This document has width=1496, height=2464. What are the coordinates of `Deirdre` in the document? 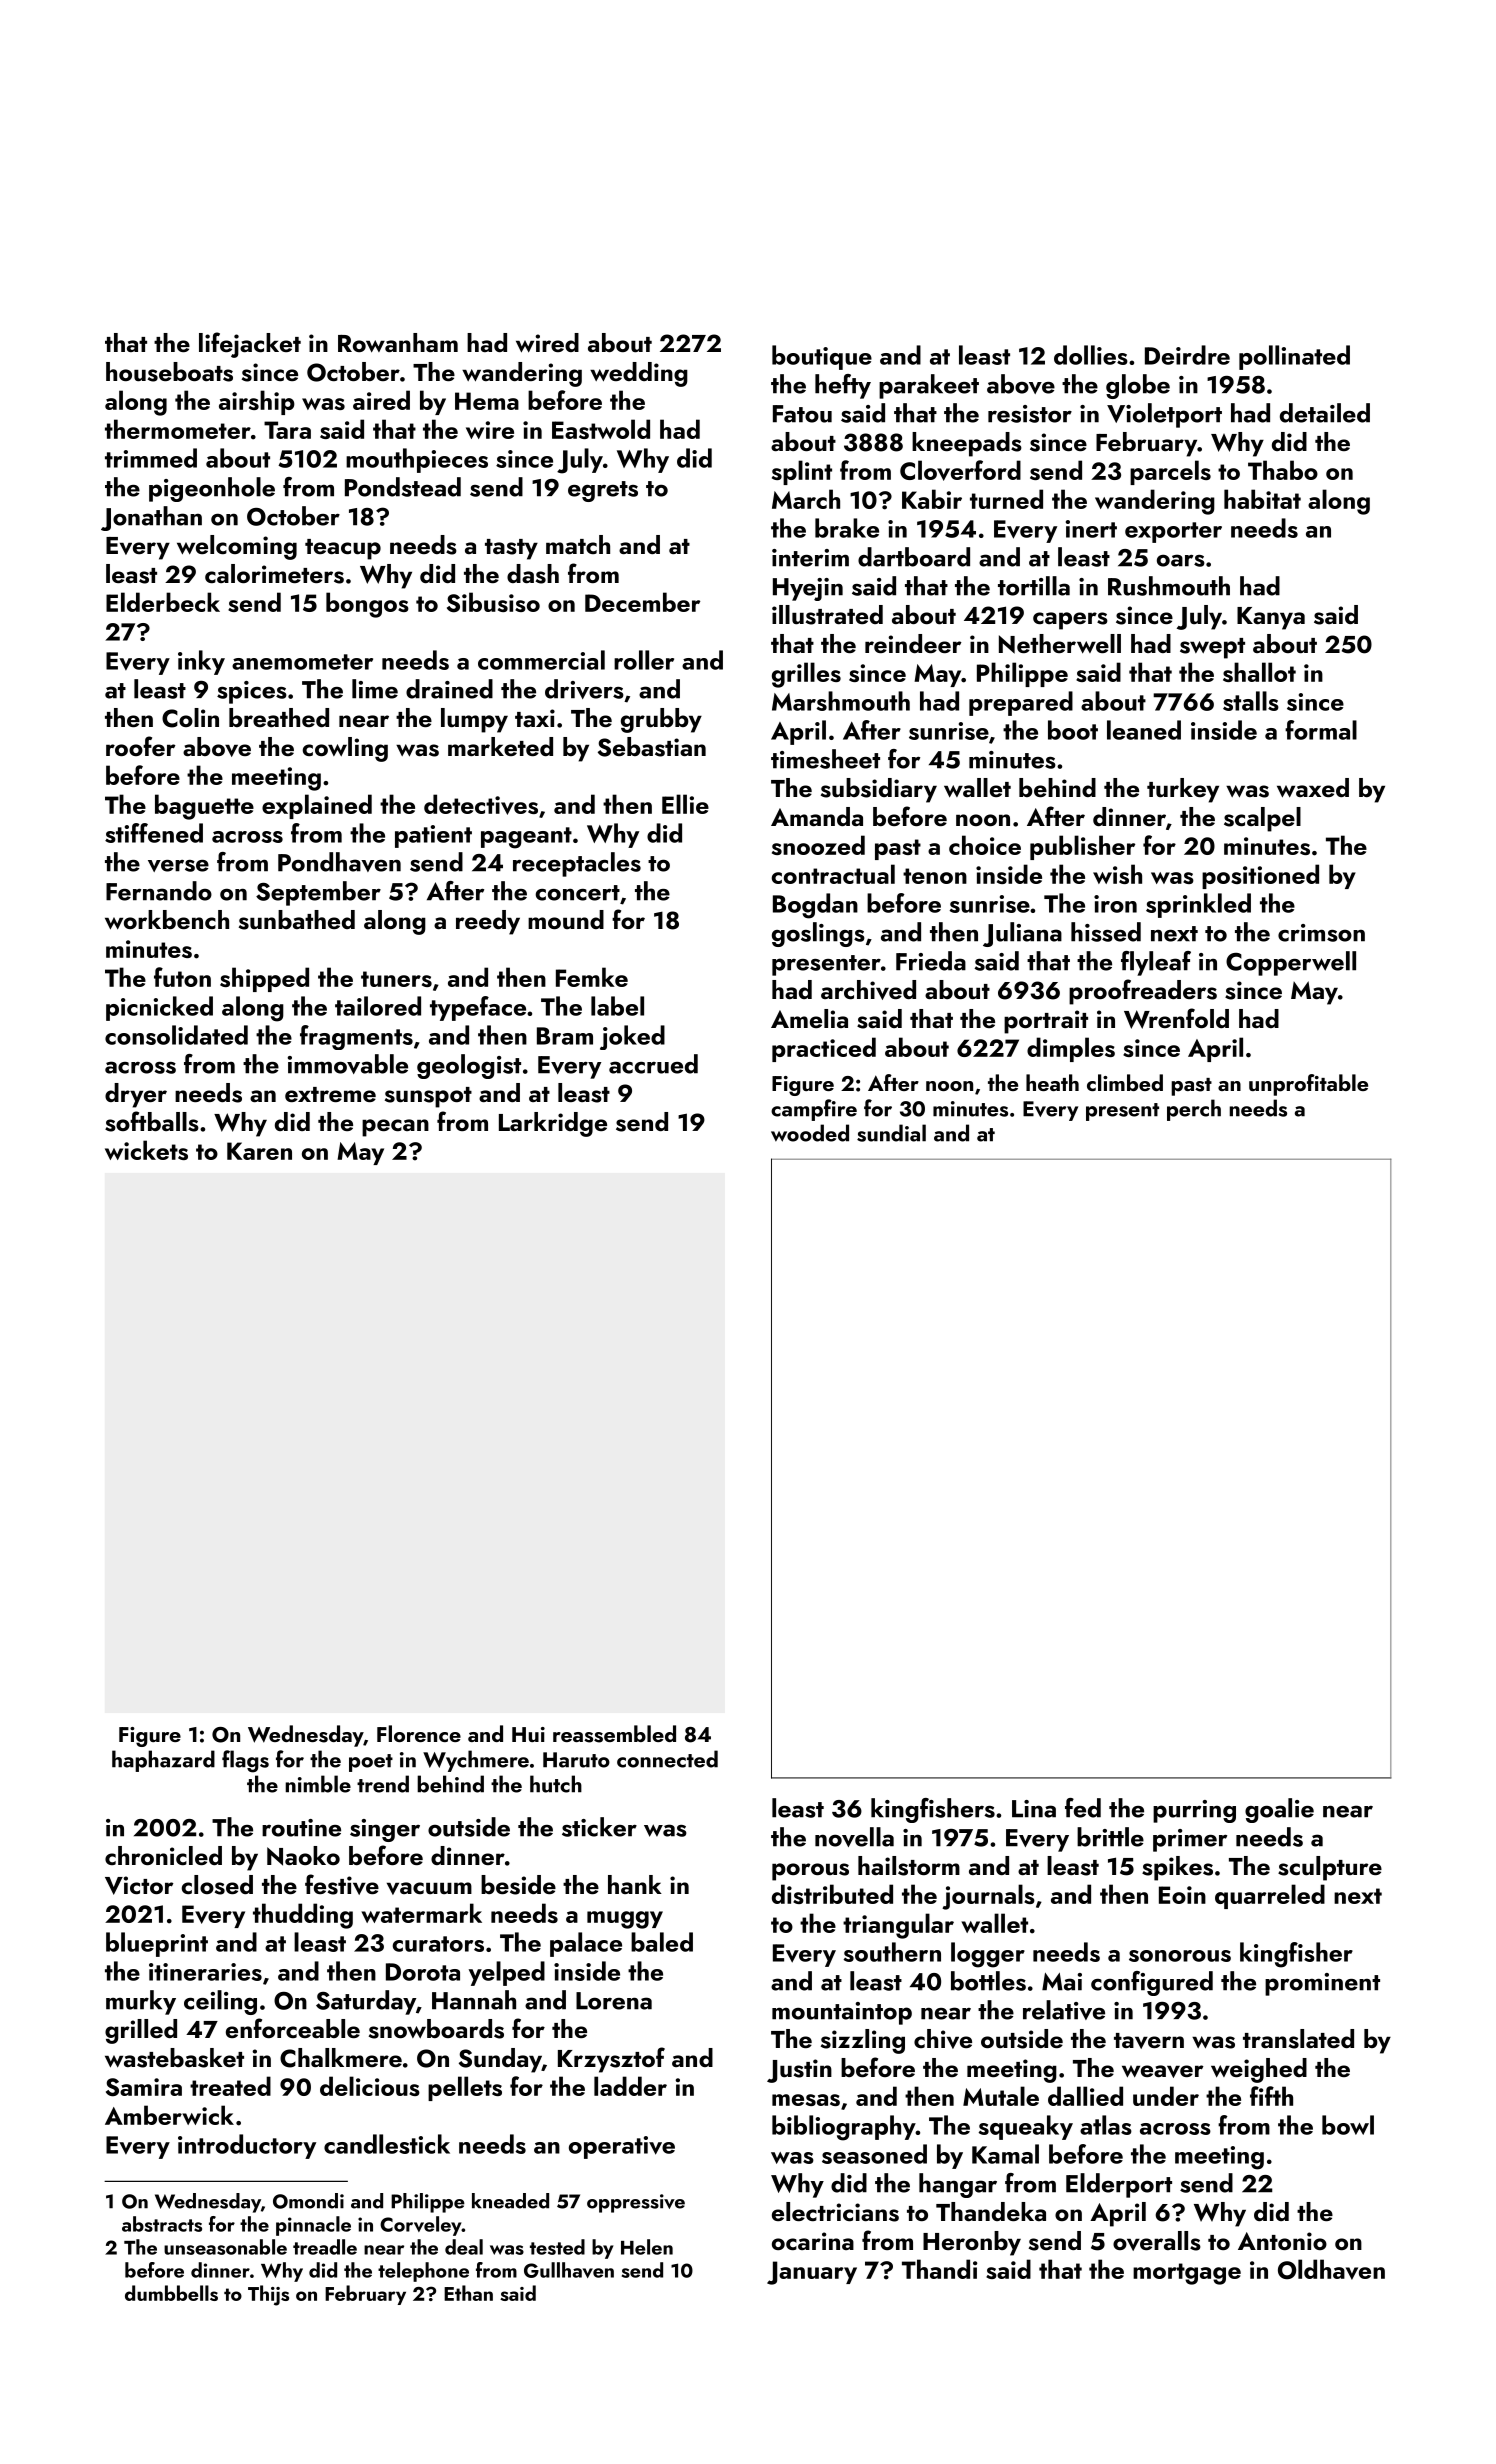 It's located at (1187, 355).
